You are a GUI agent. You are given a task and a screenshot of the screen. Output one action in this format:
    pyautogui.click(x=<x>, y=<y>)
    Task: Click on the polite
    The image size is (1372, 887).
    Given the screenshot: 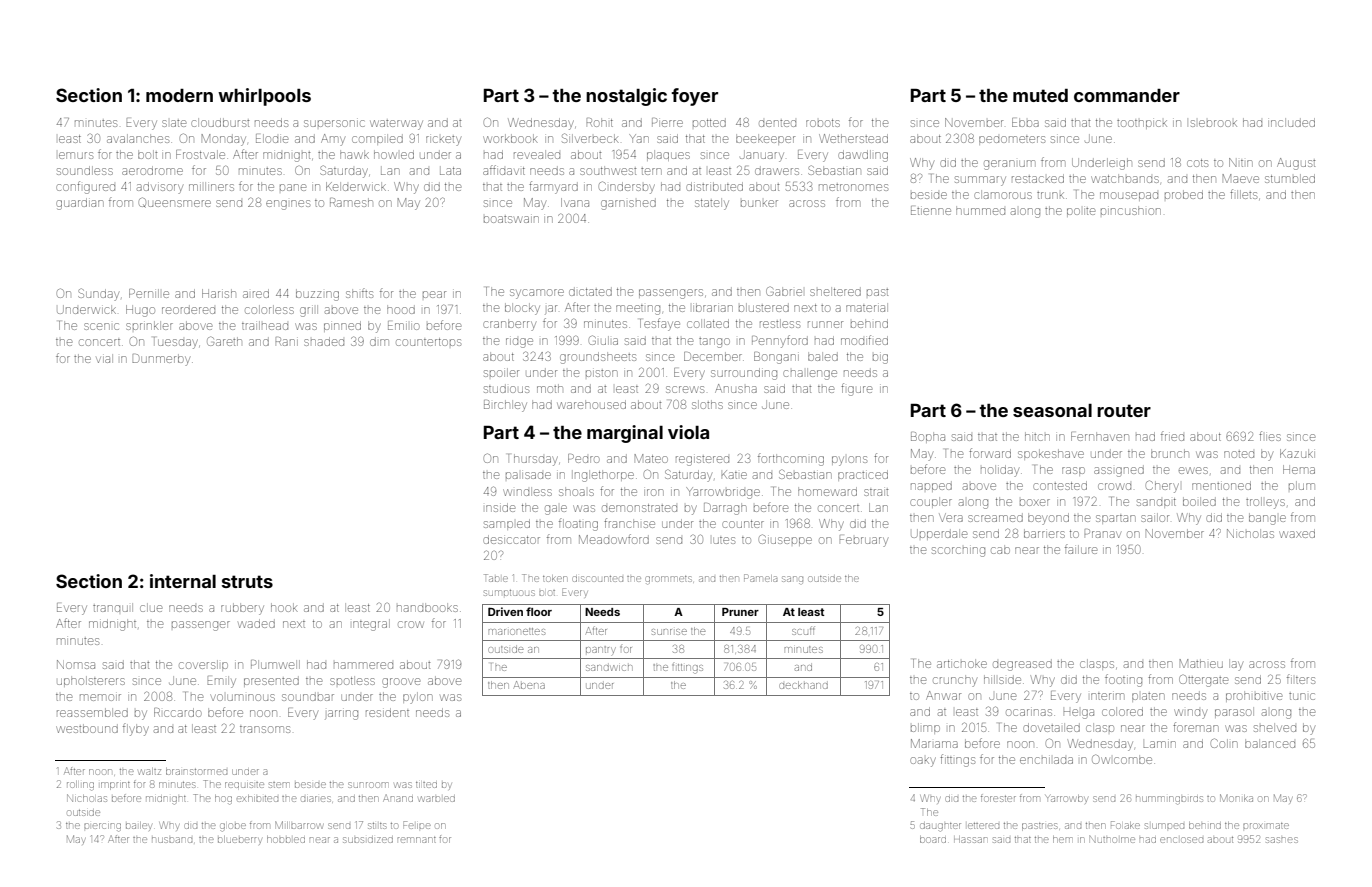 What is the action you would take?
    pyautogui.click(x=1081, y=212)
